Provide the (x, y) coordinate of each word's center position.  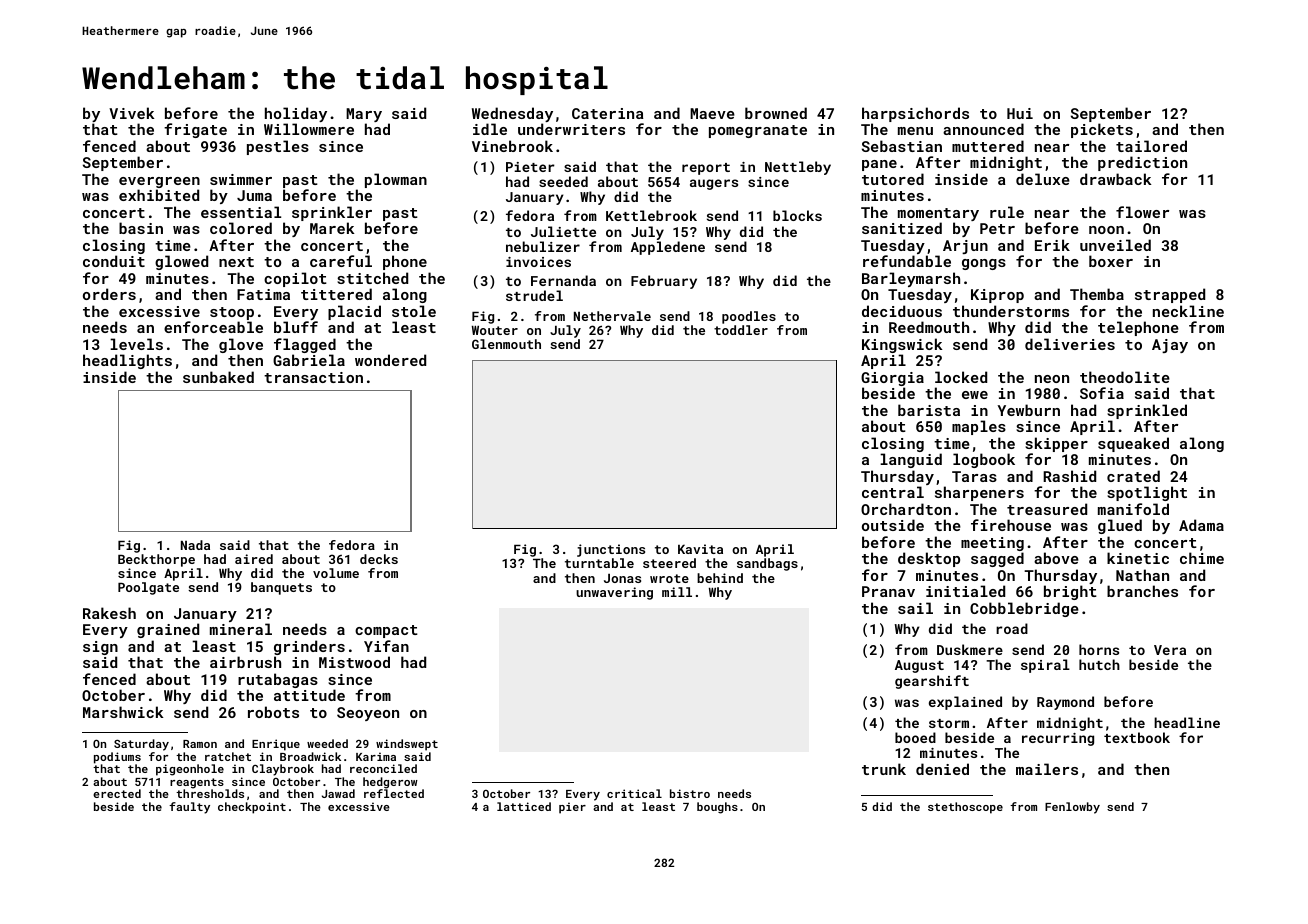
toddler (741, 330)
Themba (1097, 294)
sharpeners (979, 493)
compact (386, 631)
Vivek (132, 113)
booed (915, 737)
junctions (611, 550)
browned (776, 113)
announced (983, 129)
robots (273, 712)
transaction (313, 377)
